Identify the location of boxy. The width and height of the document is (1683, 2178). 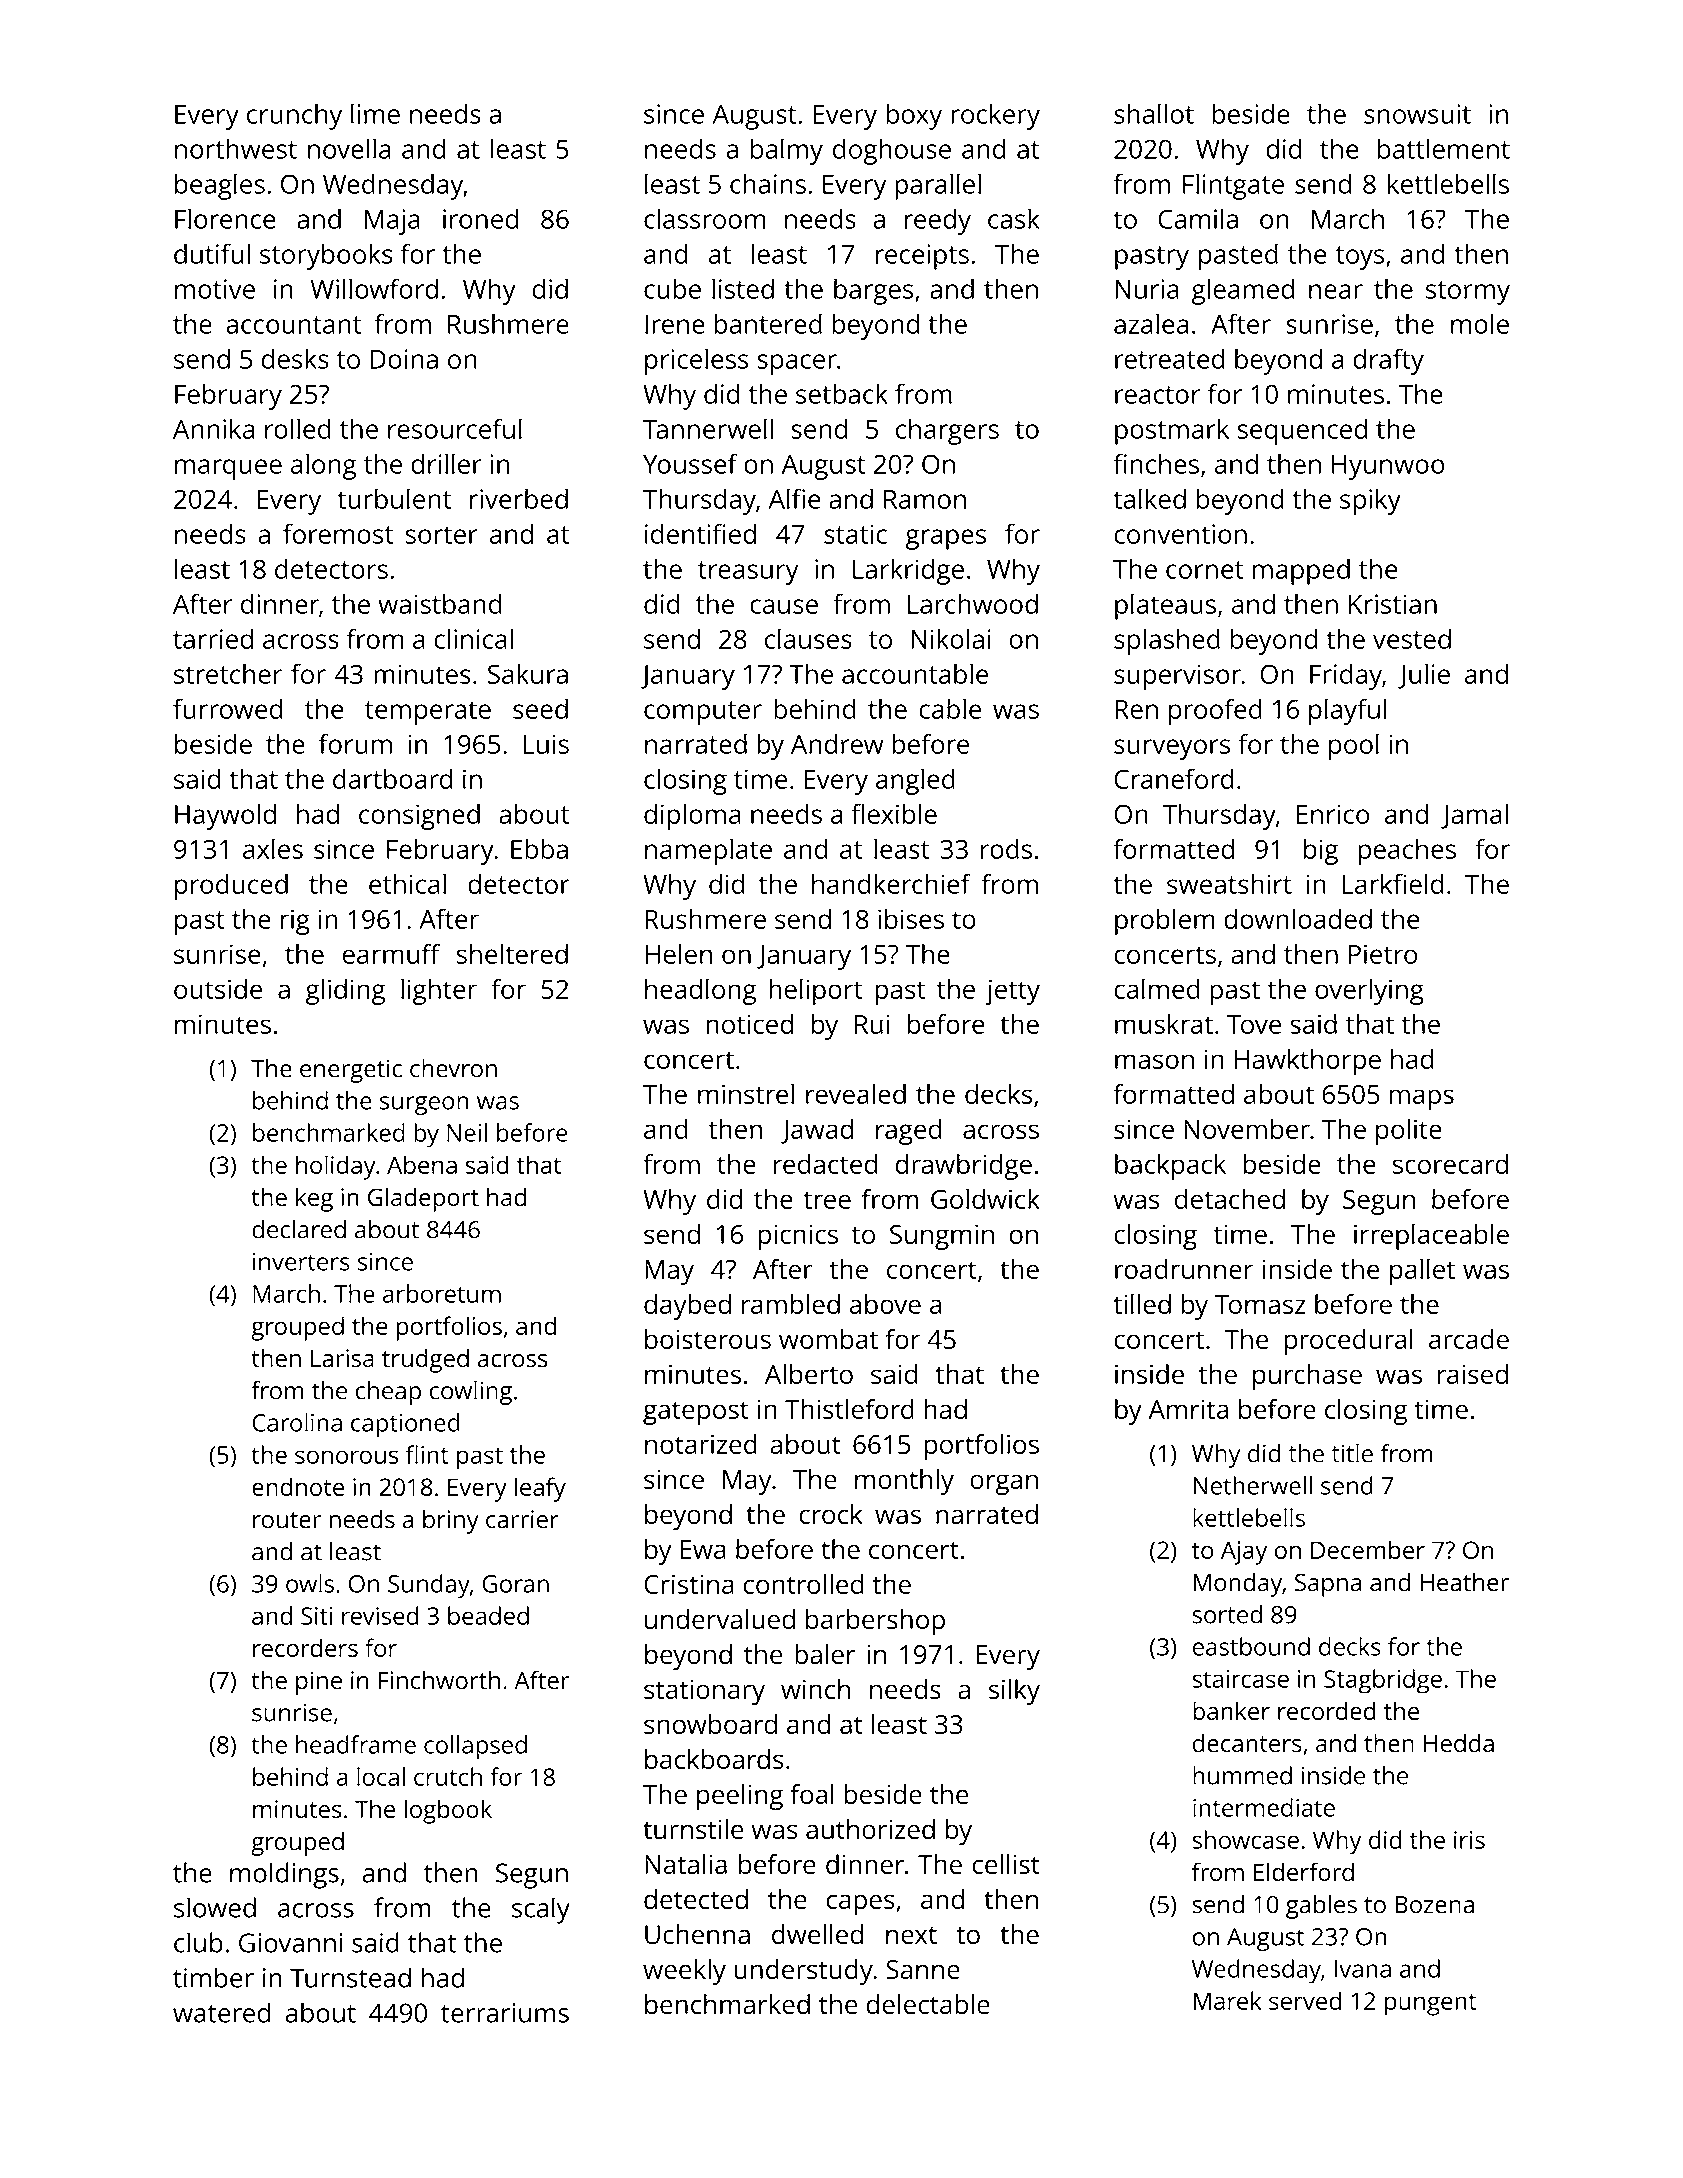
(914, 116).
